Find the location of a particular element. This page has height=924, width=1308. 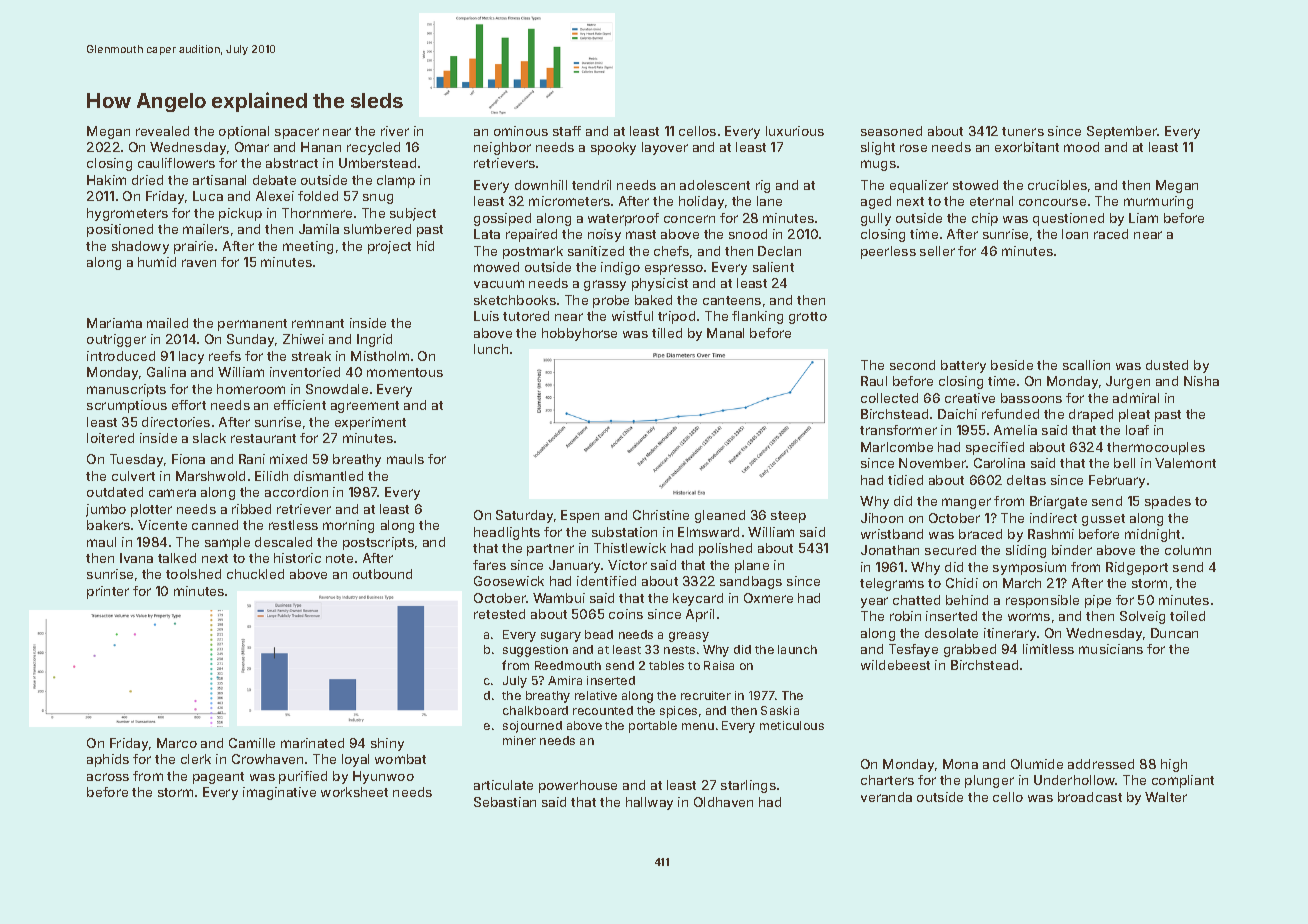

permanent is located at coordinates (252, 325).
